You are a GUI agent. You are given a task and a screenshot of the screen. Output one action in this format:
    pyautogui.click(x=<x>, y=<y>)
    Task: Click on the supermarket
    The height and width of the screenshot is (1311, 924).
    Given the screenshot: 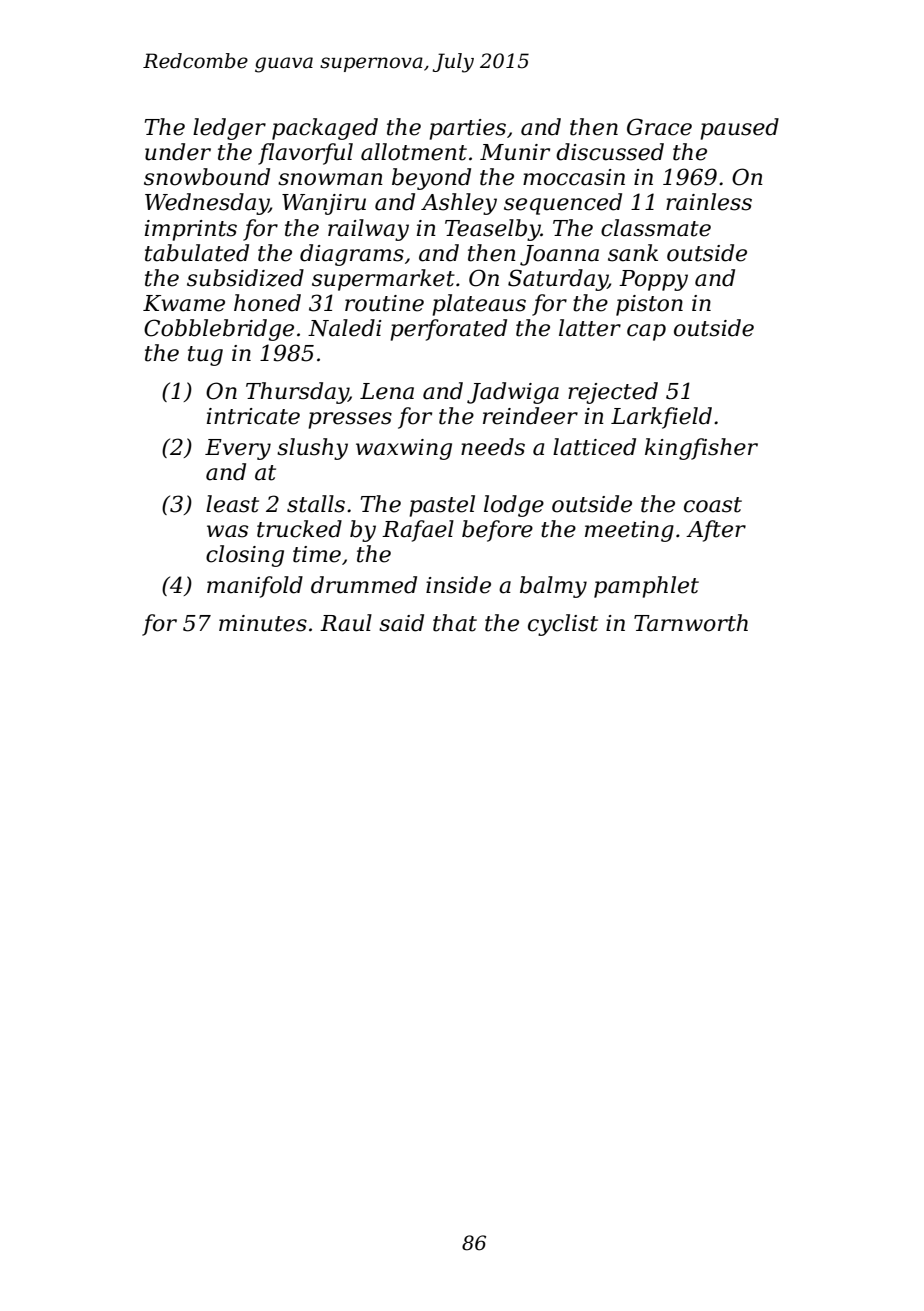 What is the action you would take?
    pyautogui.click(x=383, y=280)
